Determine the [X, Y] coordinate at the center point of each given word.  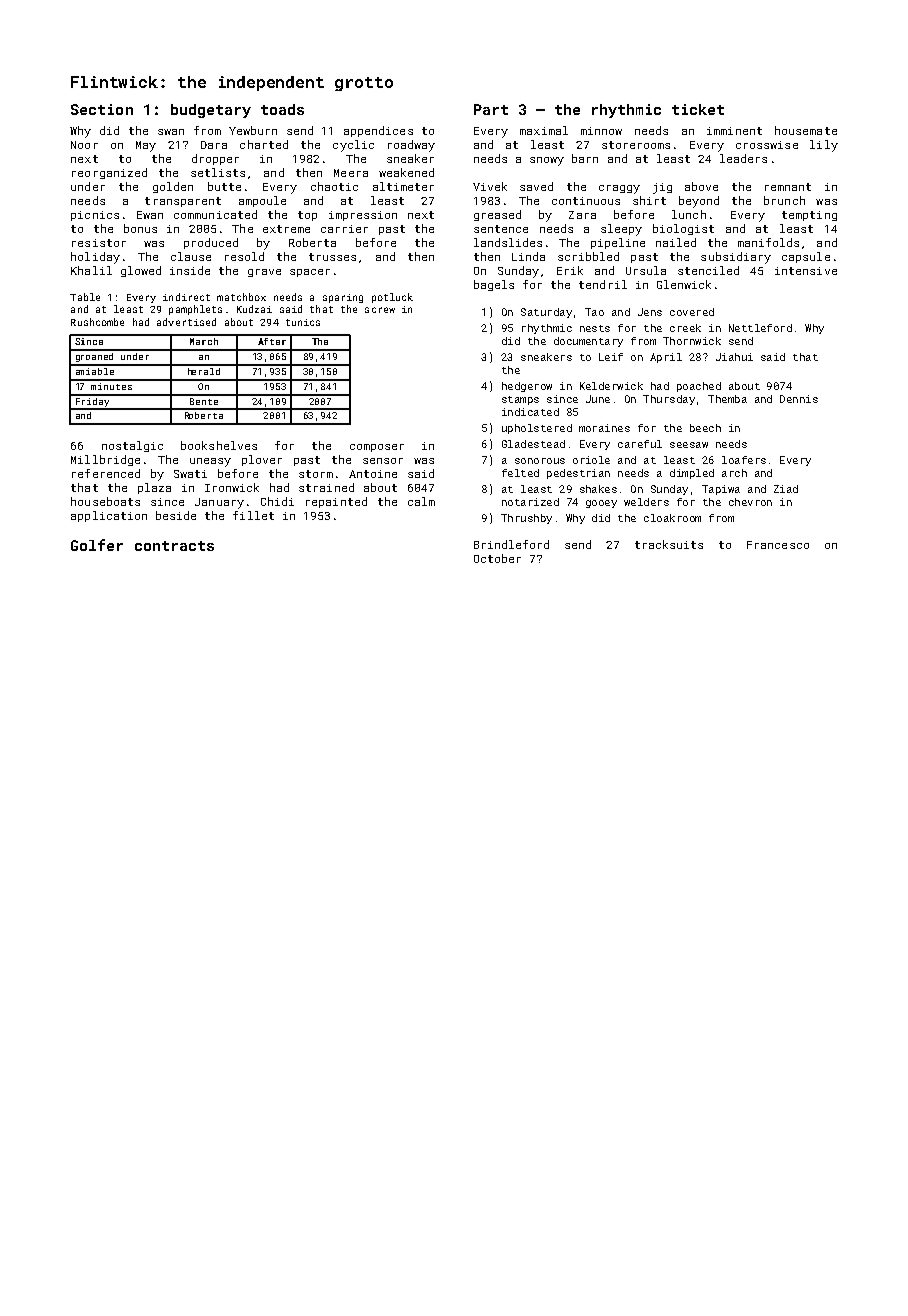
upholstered [537, 429]
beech [705, 428]
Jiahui [734, 357]
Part [491, 109]
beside [176, 515]
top [307, 216]
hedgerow [527, 387]
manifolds [768, 242]
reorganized [109, 173]
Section [102, 109]
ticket [698, 109]
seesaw [689, 445]
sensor [383, 461]
